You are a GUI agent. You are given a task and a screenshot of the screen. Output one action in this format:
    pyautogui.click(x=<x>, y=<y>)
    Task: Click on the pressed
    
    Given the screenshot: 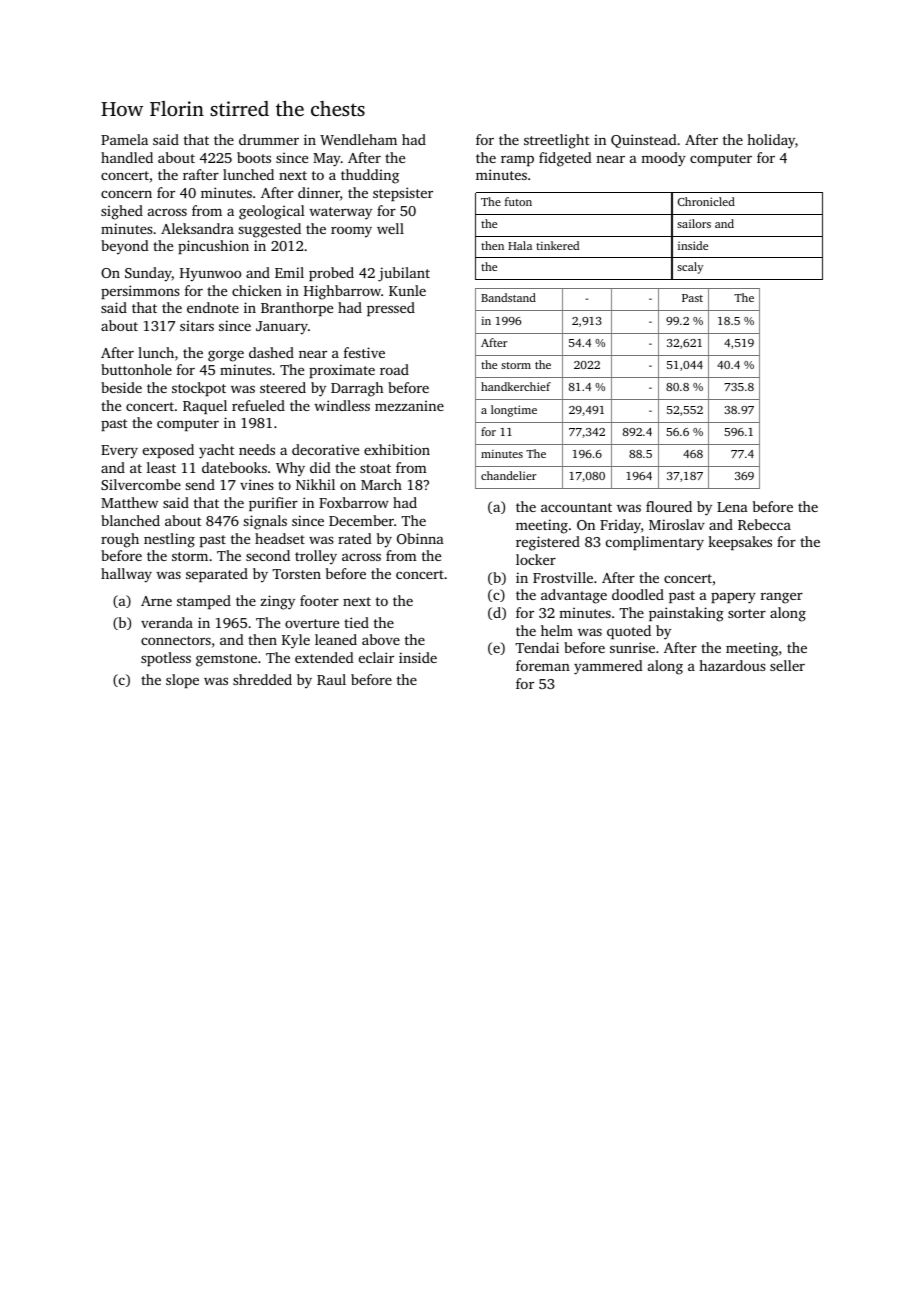 What is the action you would take?
    pyautogui.click(x=391, y=309)
